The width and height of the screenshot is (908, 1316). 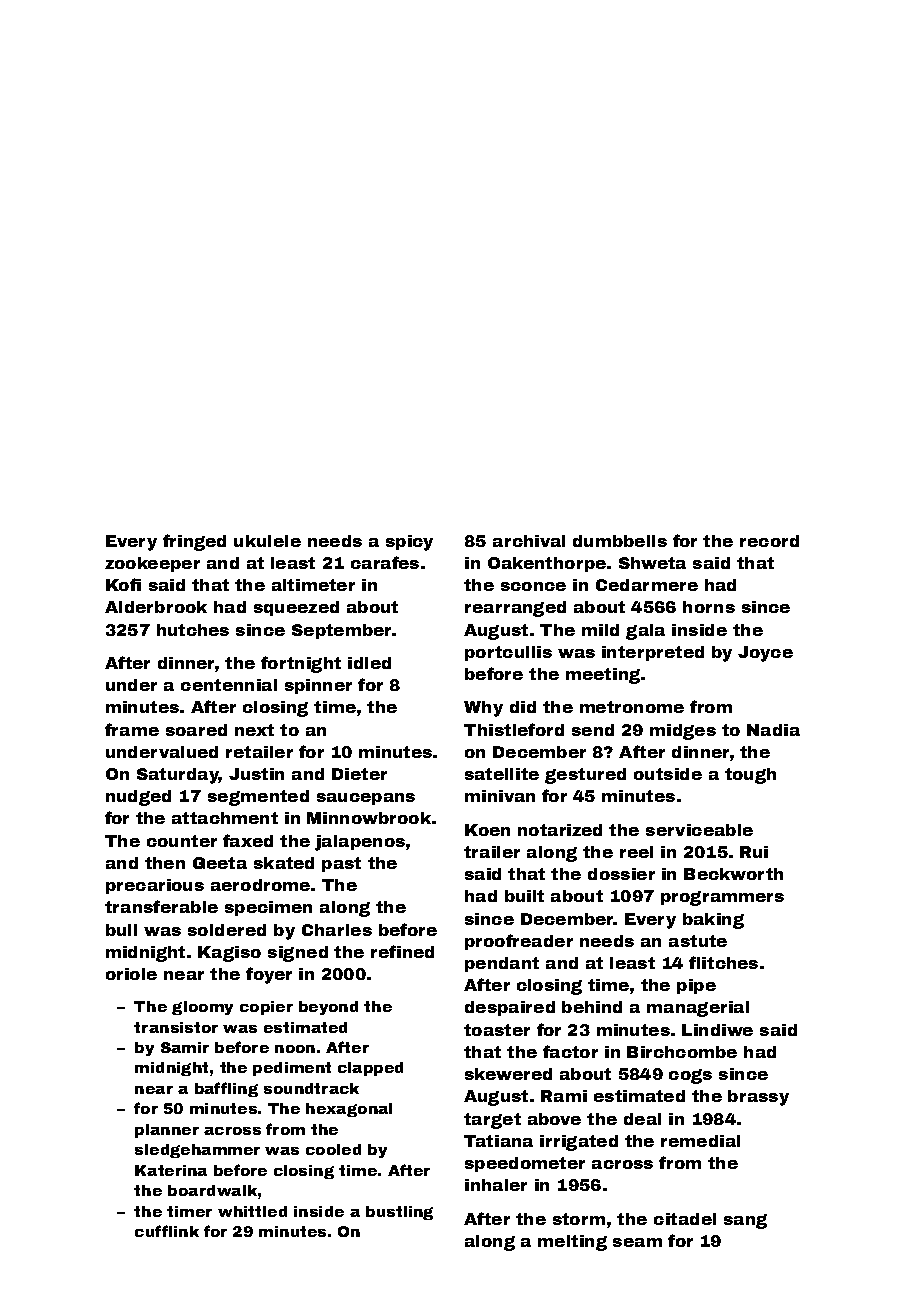 I want to click on Samir, so click(x=185, y=1047).
